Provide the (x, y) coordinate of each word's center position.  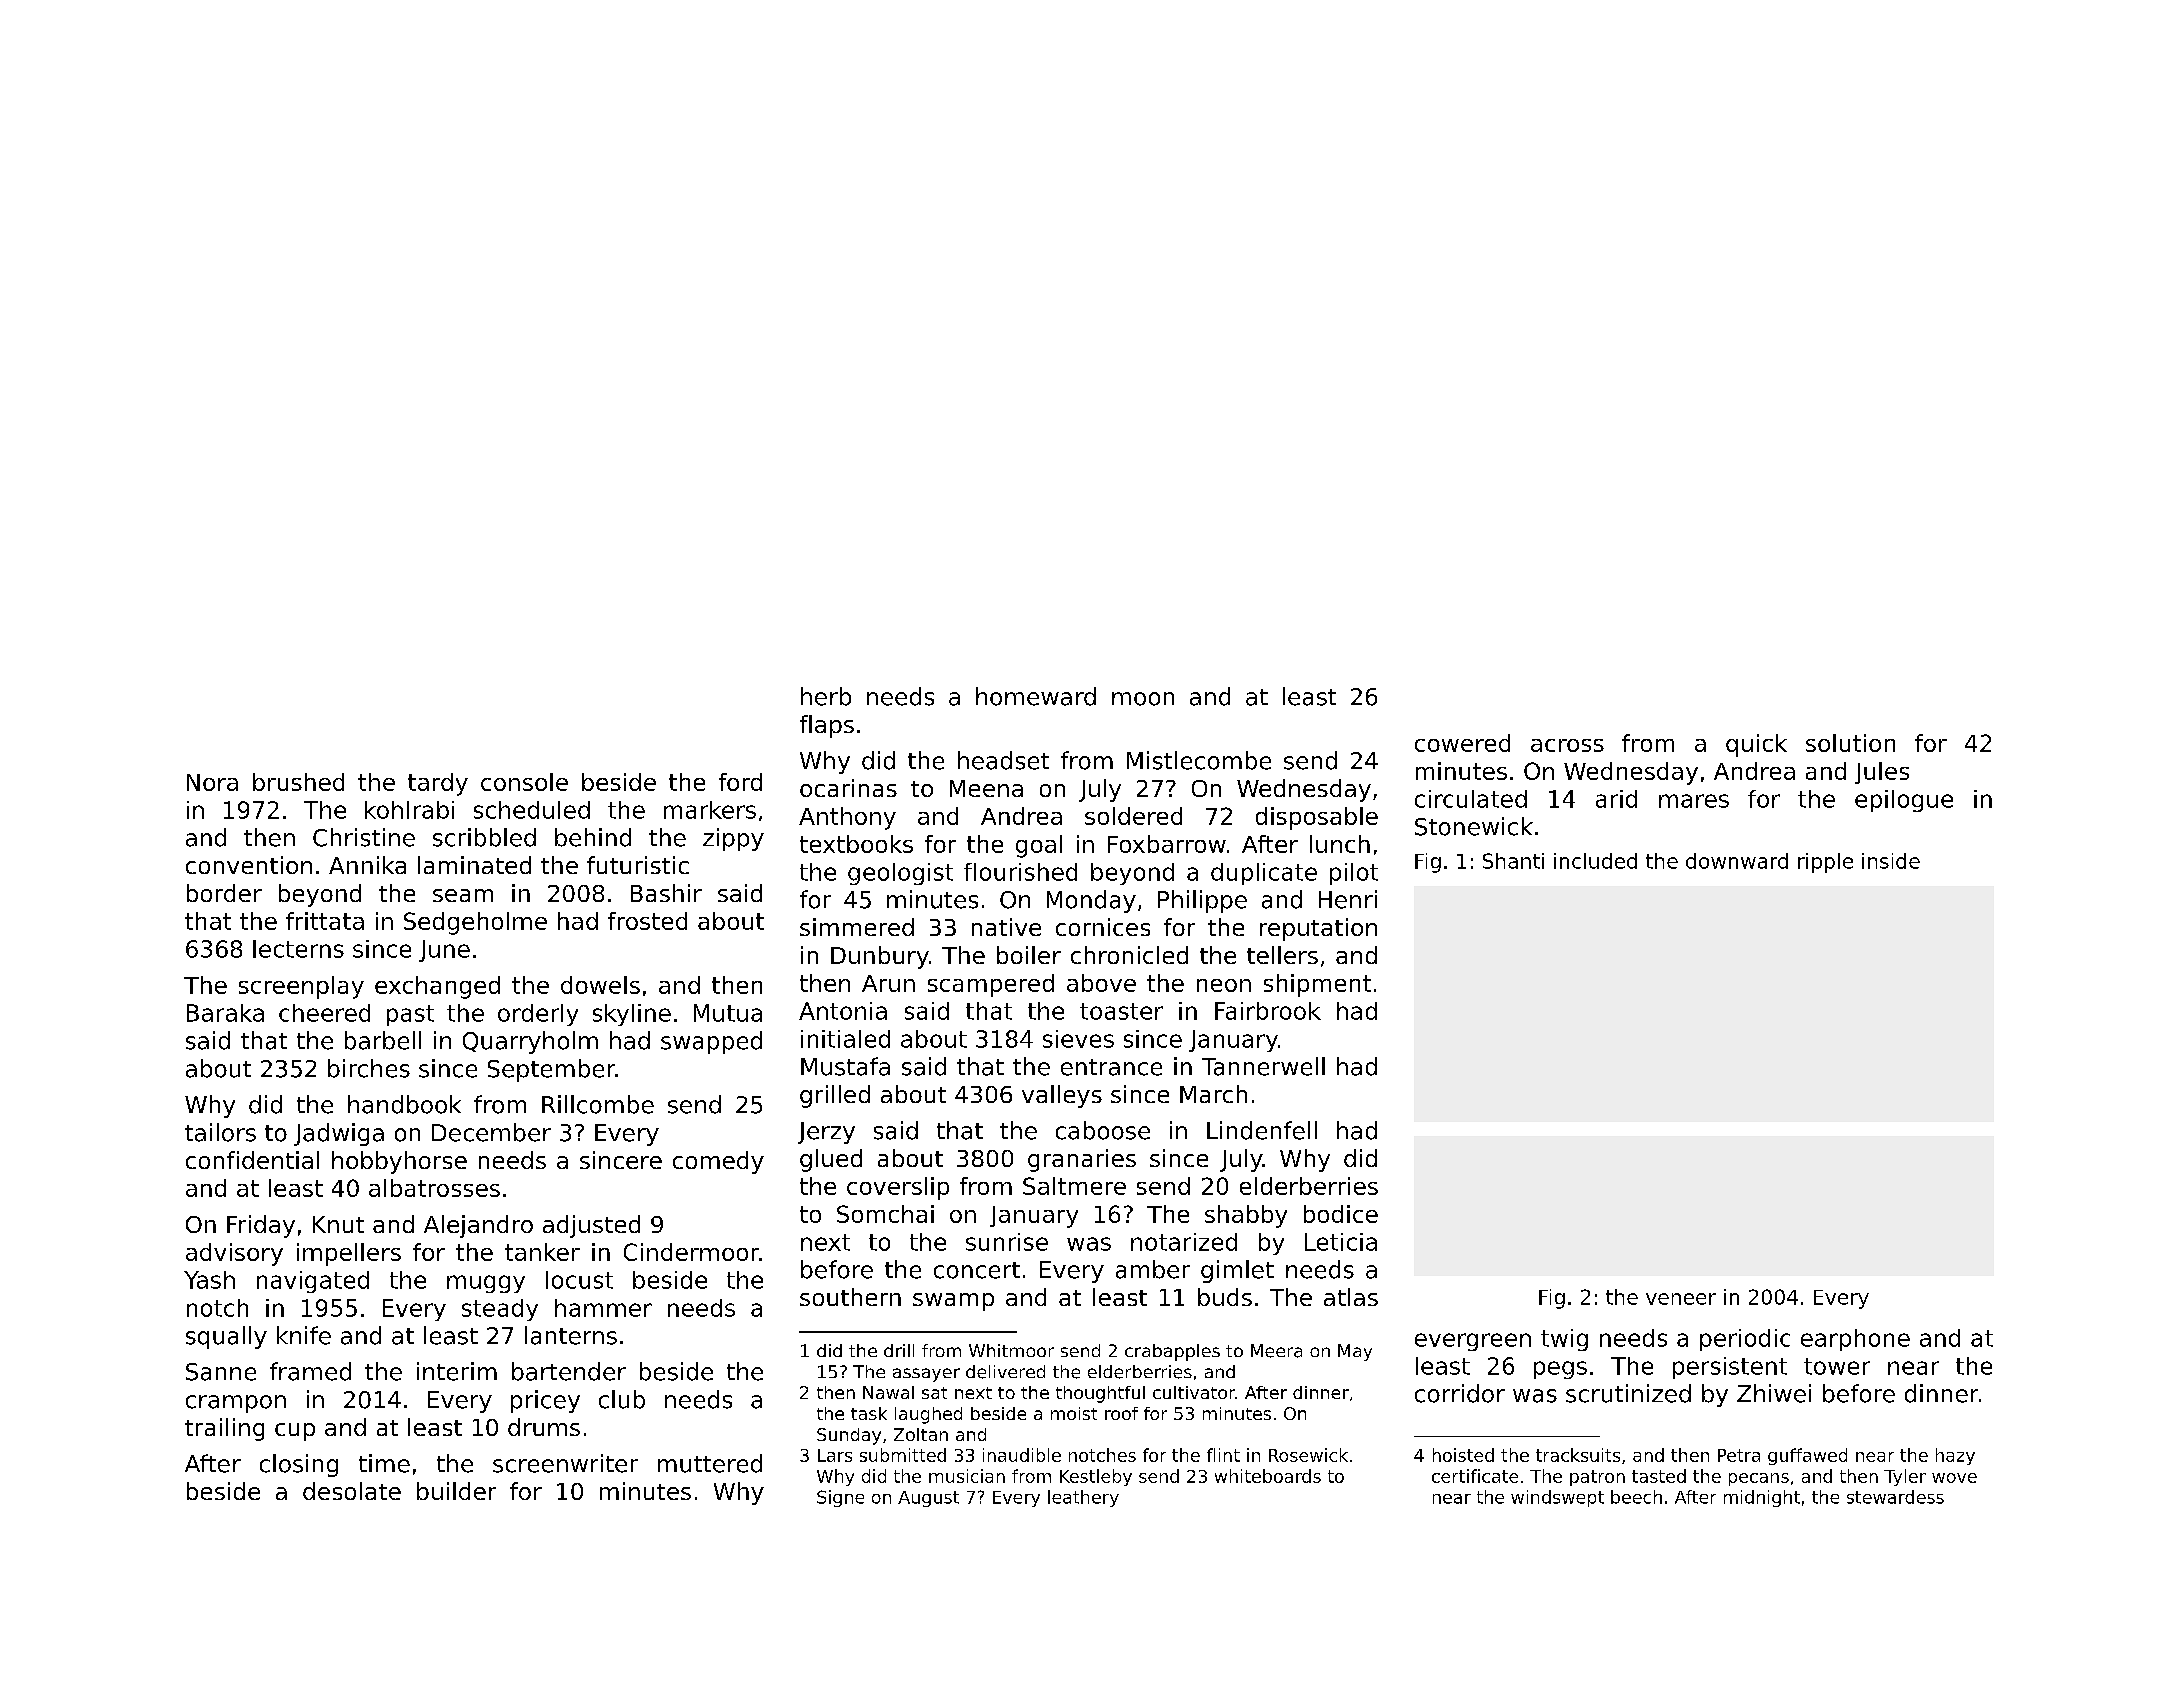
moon (1143, 699)
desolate (352, 1491)
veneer (1681, 1299)
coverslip (898, 1188)
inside (1891, 861)
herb (826, 696)
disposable (1317, 818)
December (491, 1132)
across (1567, 745)
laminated (474, 865)
